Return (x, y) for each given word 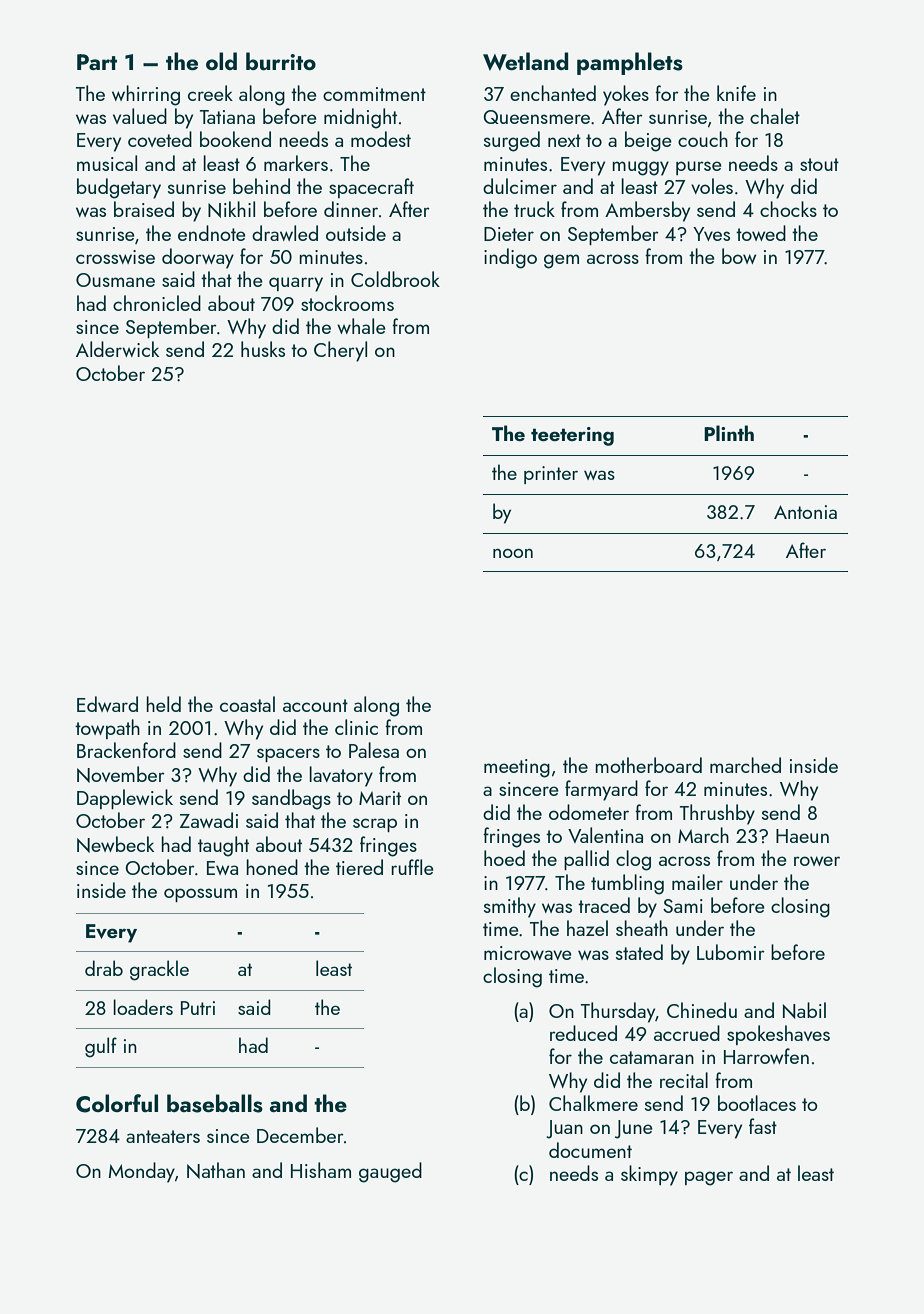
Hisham (321, 1170)
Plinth (729, 433)
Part (97, 62)
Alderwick (117, 349)
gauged (390, 1172)
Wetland (525, 61)
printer (551, 475)
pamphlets (630, 63)
